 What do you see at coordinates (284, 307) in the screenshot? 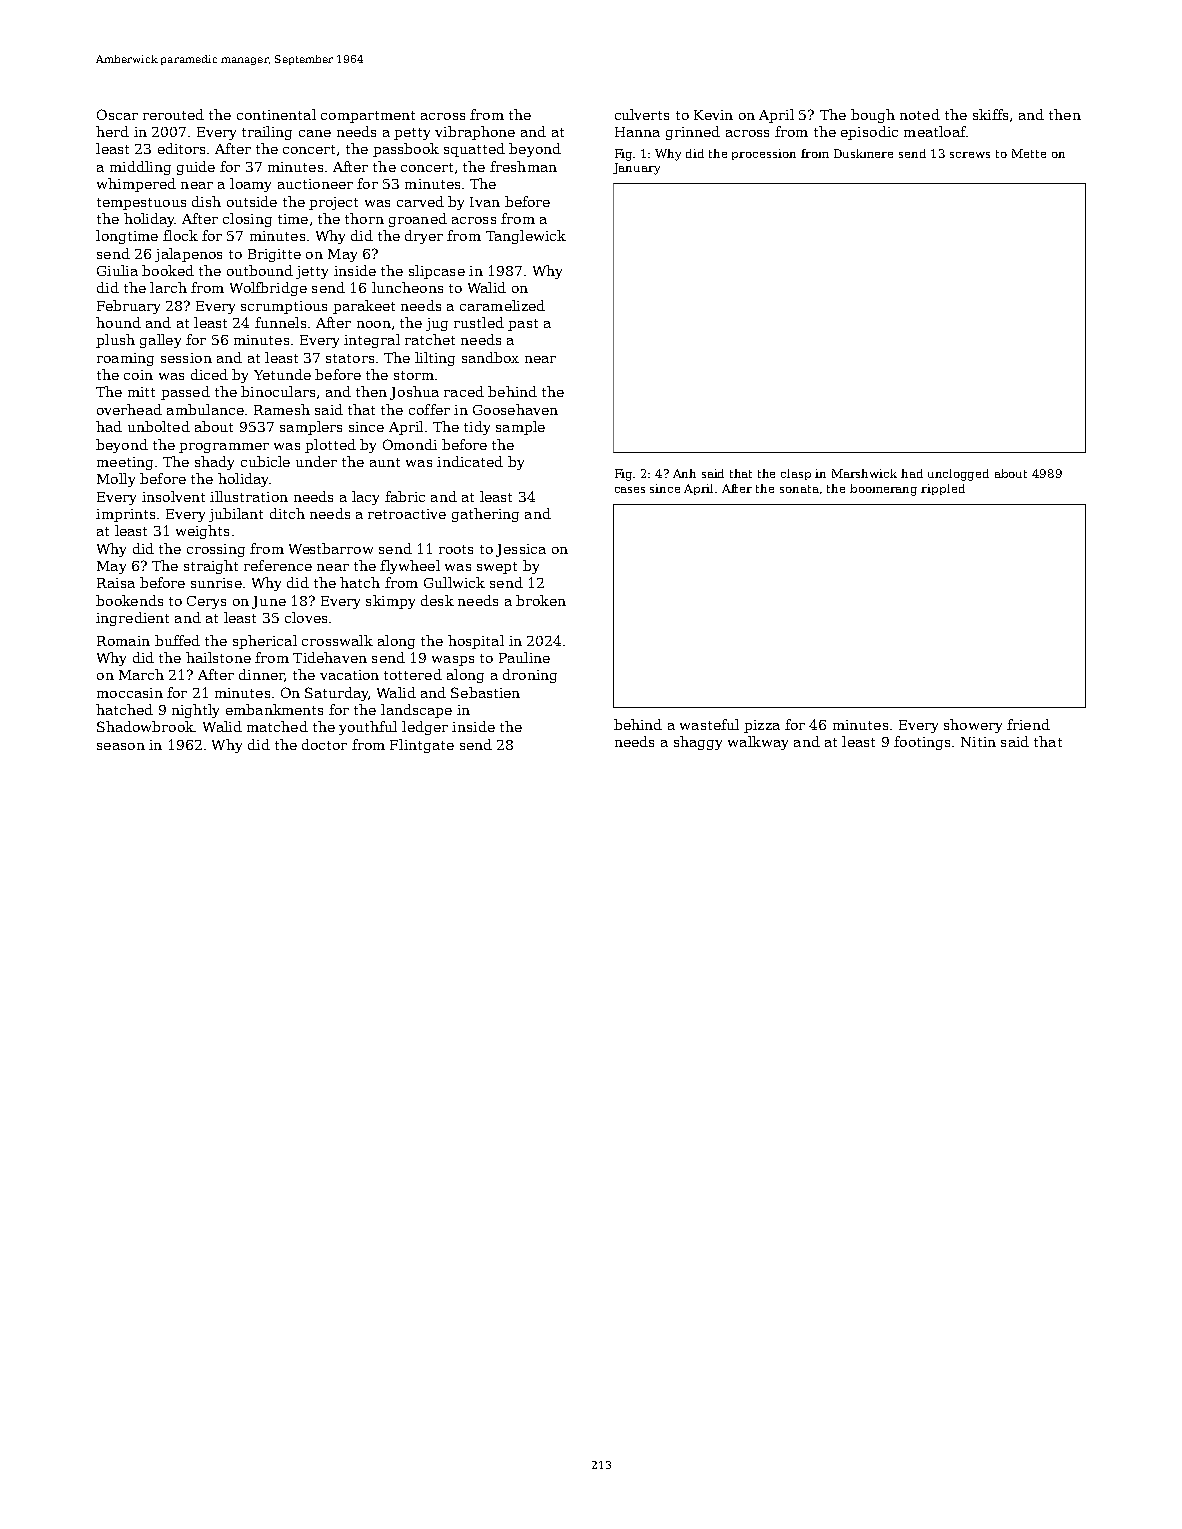
I see `scrumptious` at bounding box center [284, 307].
